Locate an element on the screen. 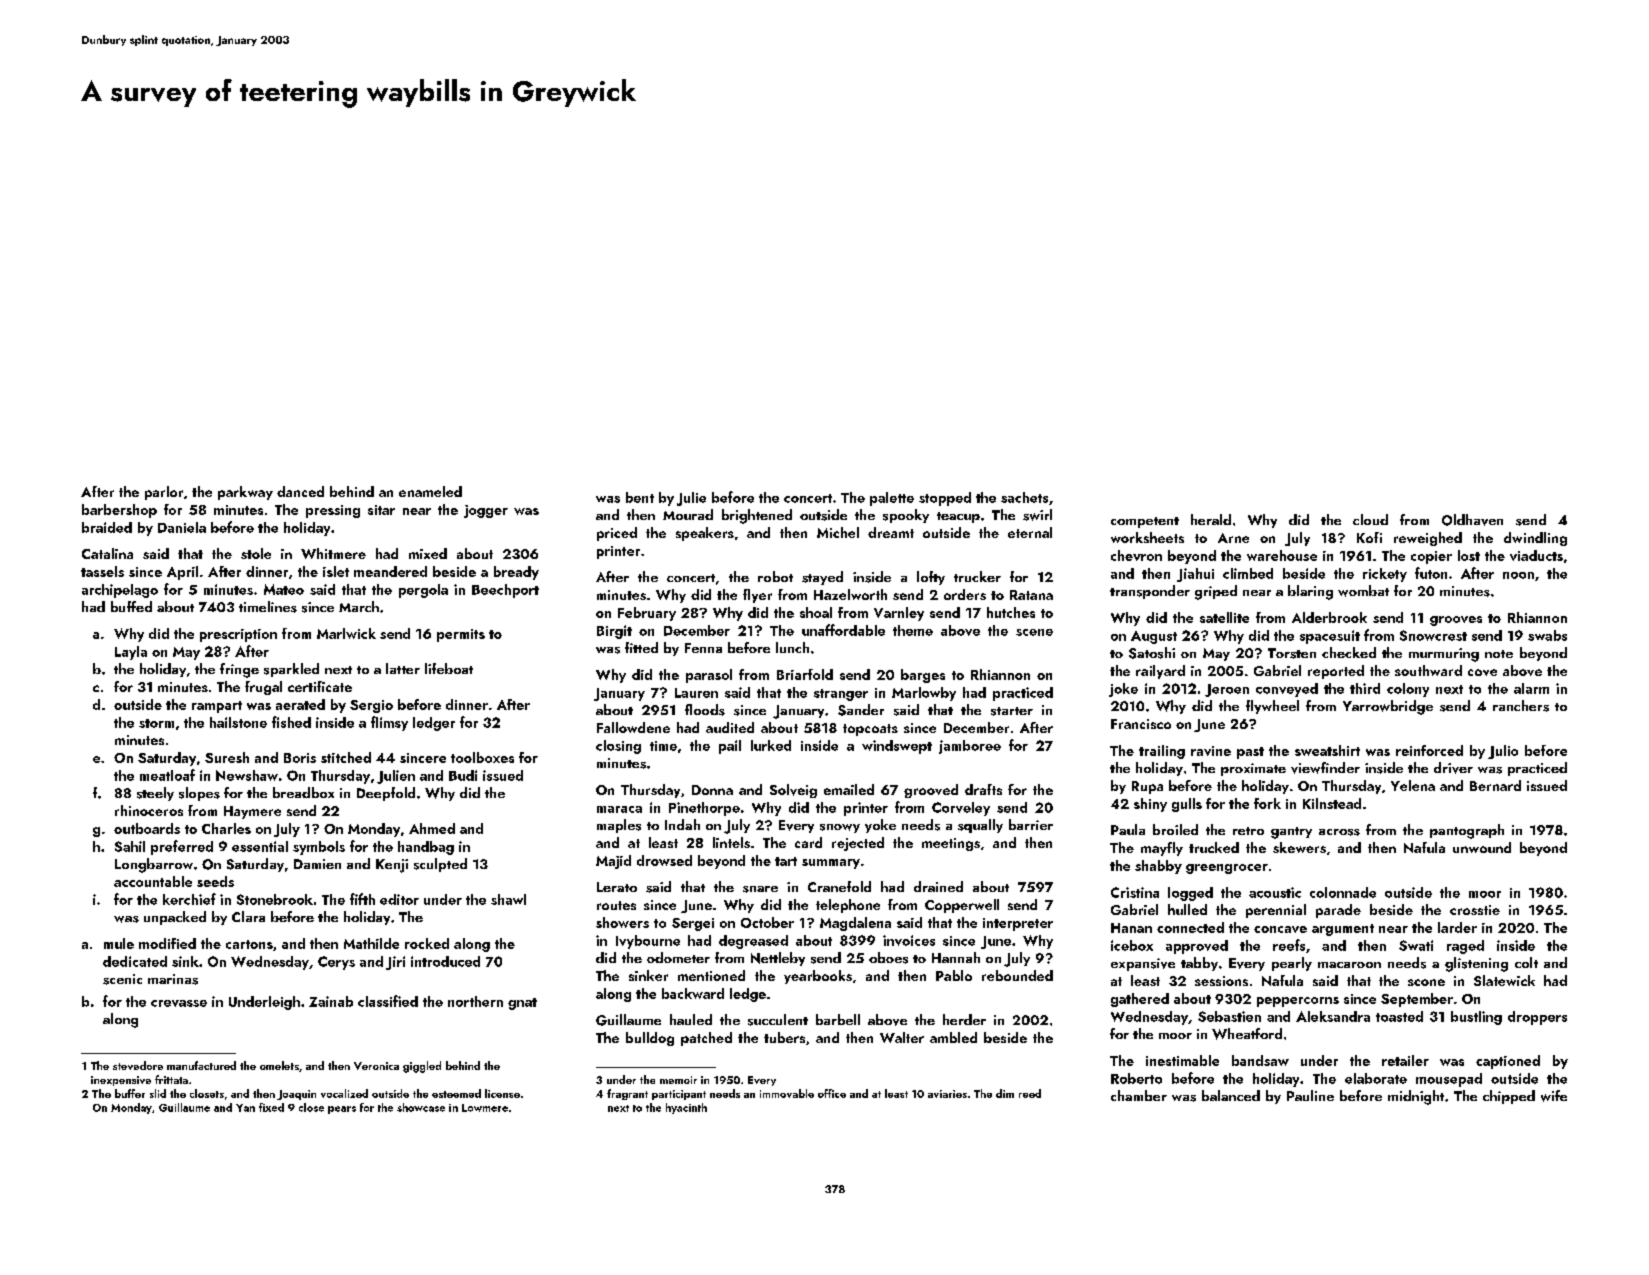 This screenshot has width=1649, height=1275. crevasse is located at coordinates (179, 1003).
